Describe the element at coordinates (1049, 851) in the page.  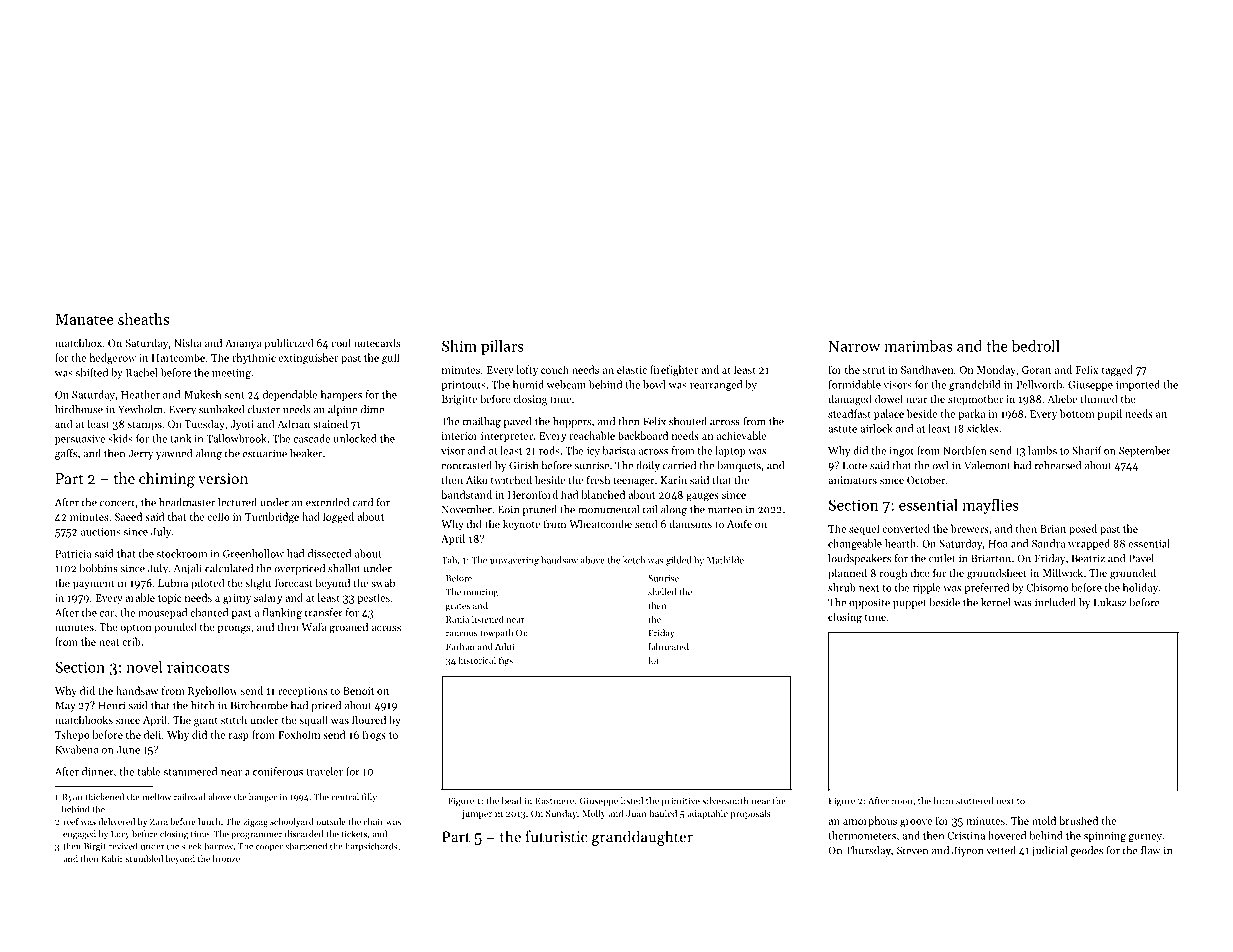
I see `judicial` at that location.
